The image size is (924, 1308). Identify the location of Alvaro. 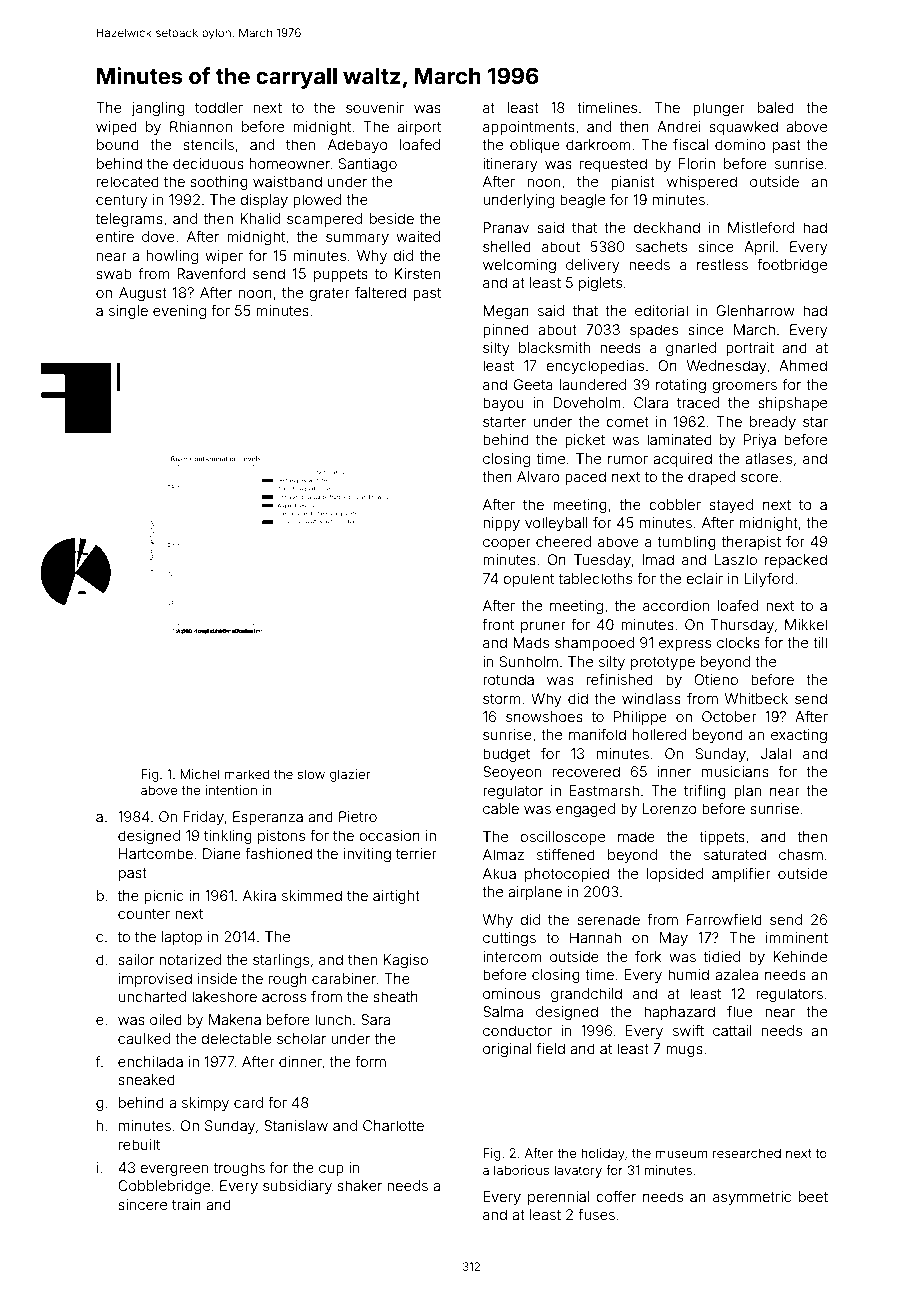
(538, 476).
